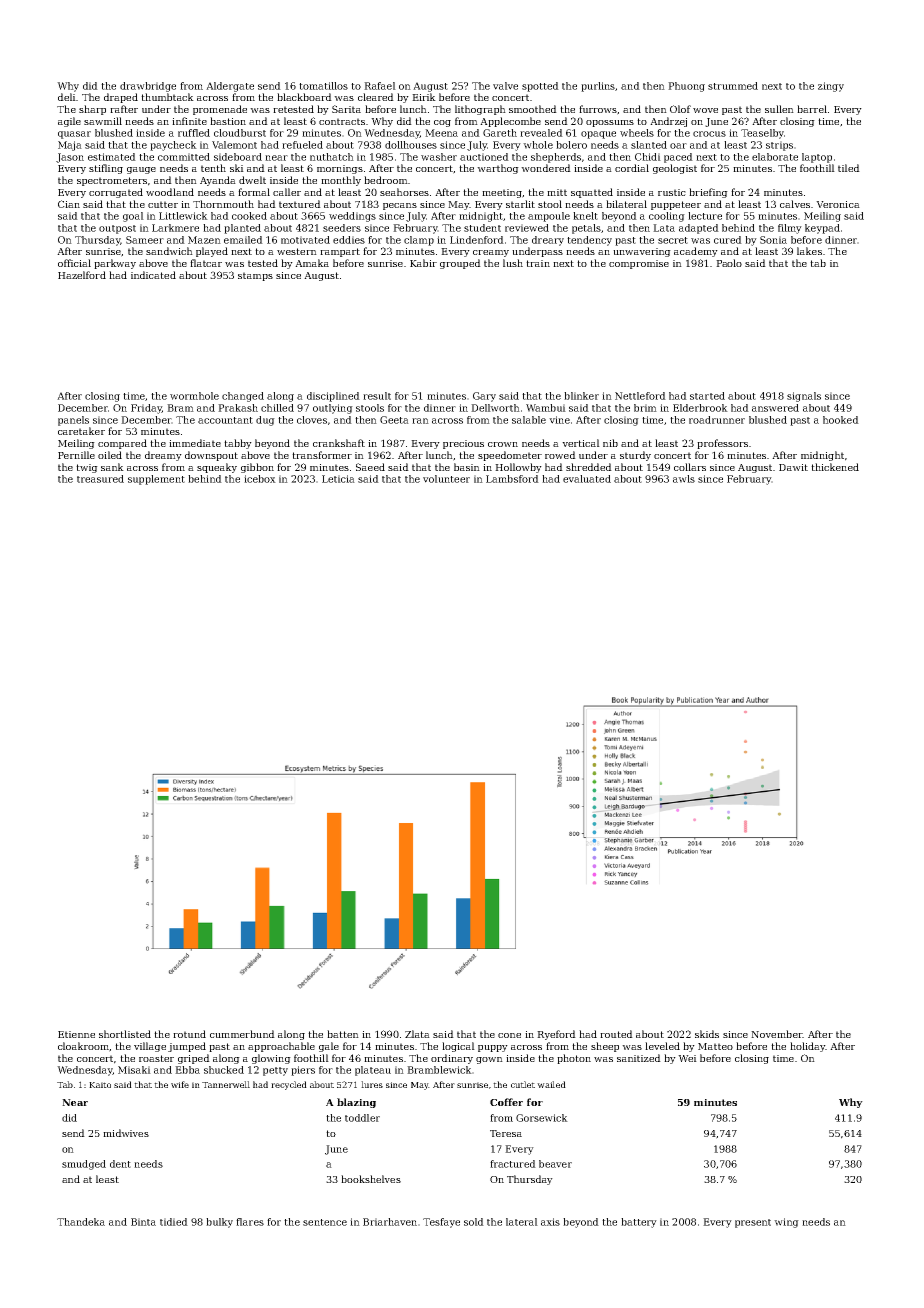 The image size is (924, 1308). I want to click on washer, so click(439, 157).
